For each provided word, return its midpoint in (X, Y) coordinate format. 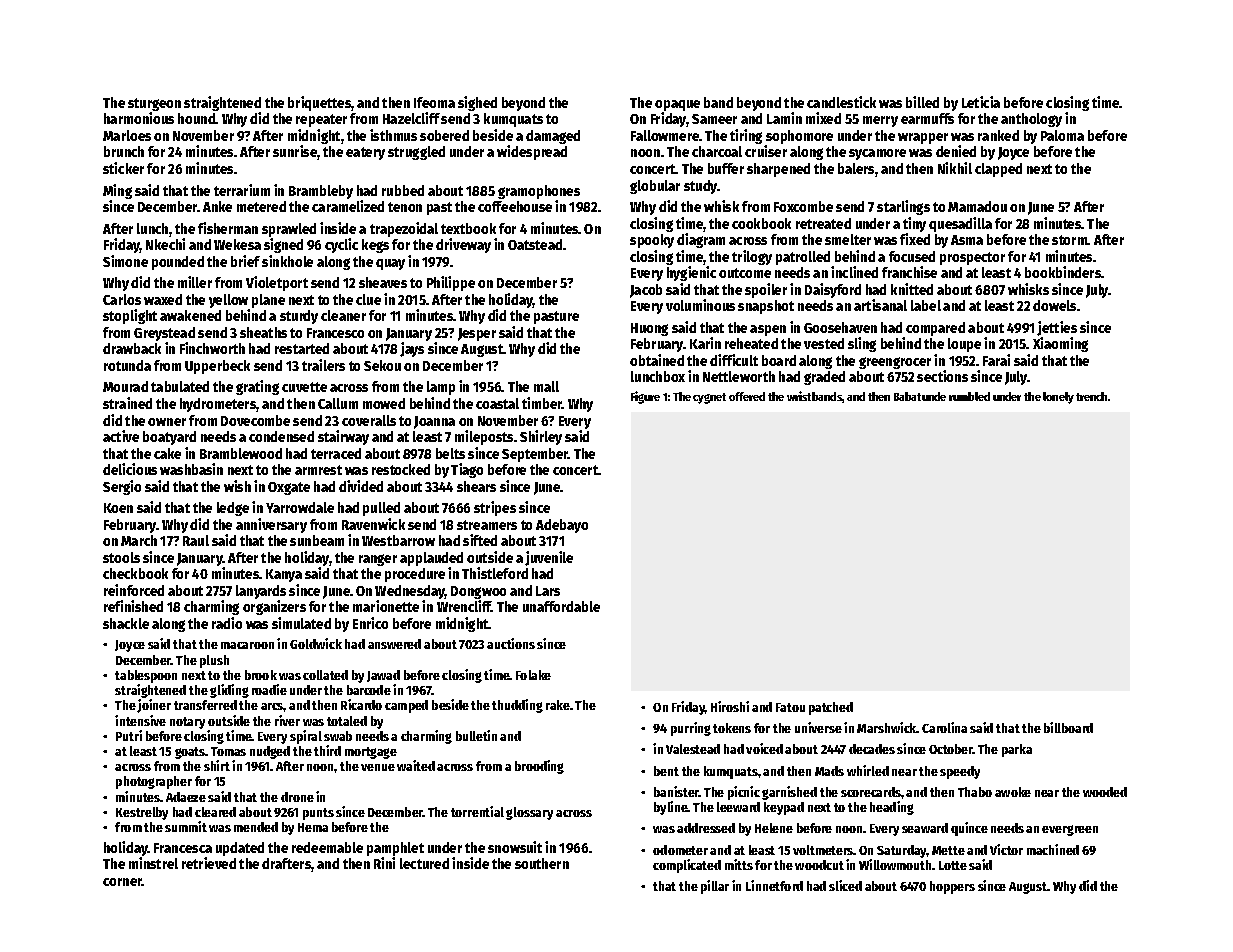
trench (1091, 396)
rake (558, 705)
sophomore (799, 137)
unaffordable (561, 606)
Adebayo (562, 526)
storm (1070, 240)
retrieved (209, 863)
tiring (746, 136)
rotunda (127, 365)
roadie (269, 689)
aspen (768, 330)
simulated (301, 623)
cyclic (341, 245)
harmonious (139, 118)
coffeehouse (515, 206)
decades (872, 749)
